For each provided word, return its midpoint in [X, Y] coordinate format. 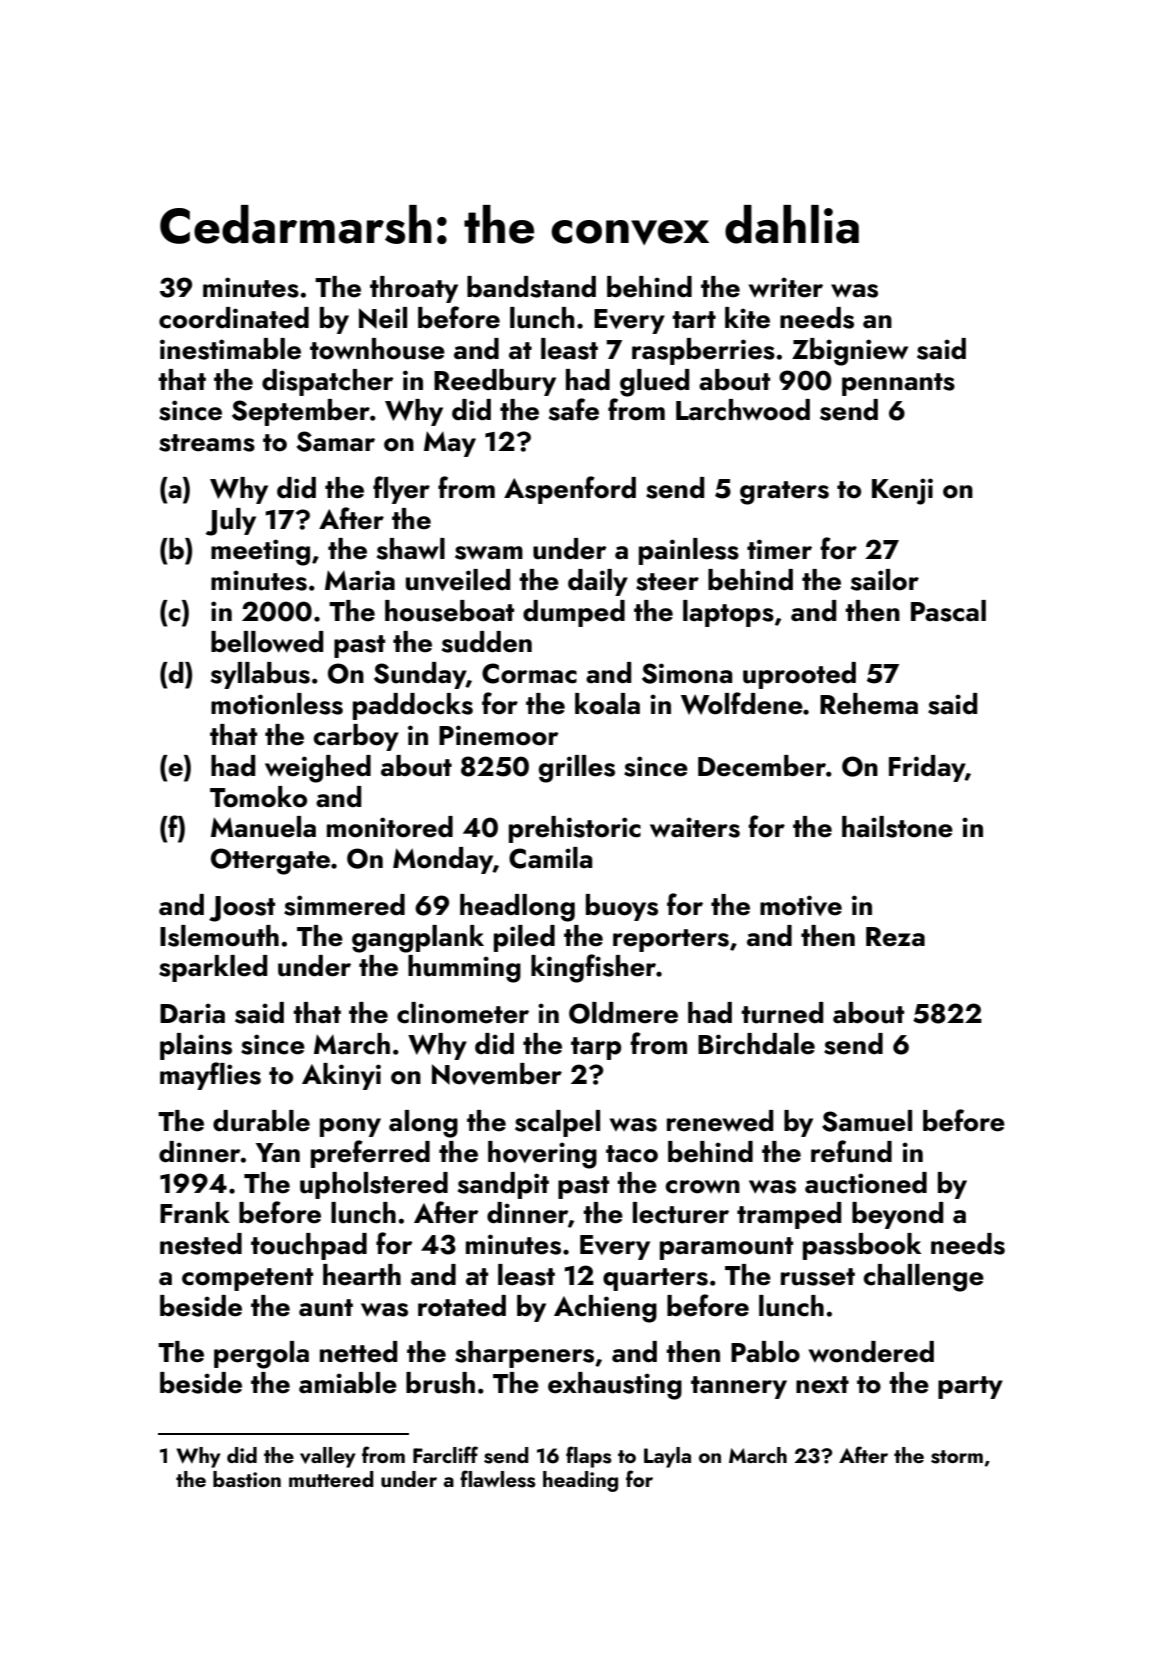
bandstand [531, 287]
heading [580, 1481]
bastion [247, 1479]
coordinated [234, 318]
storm [957, 1457]
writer [786, 287]
